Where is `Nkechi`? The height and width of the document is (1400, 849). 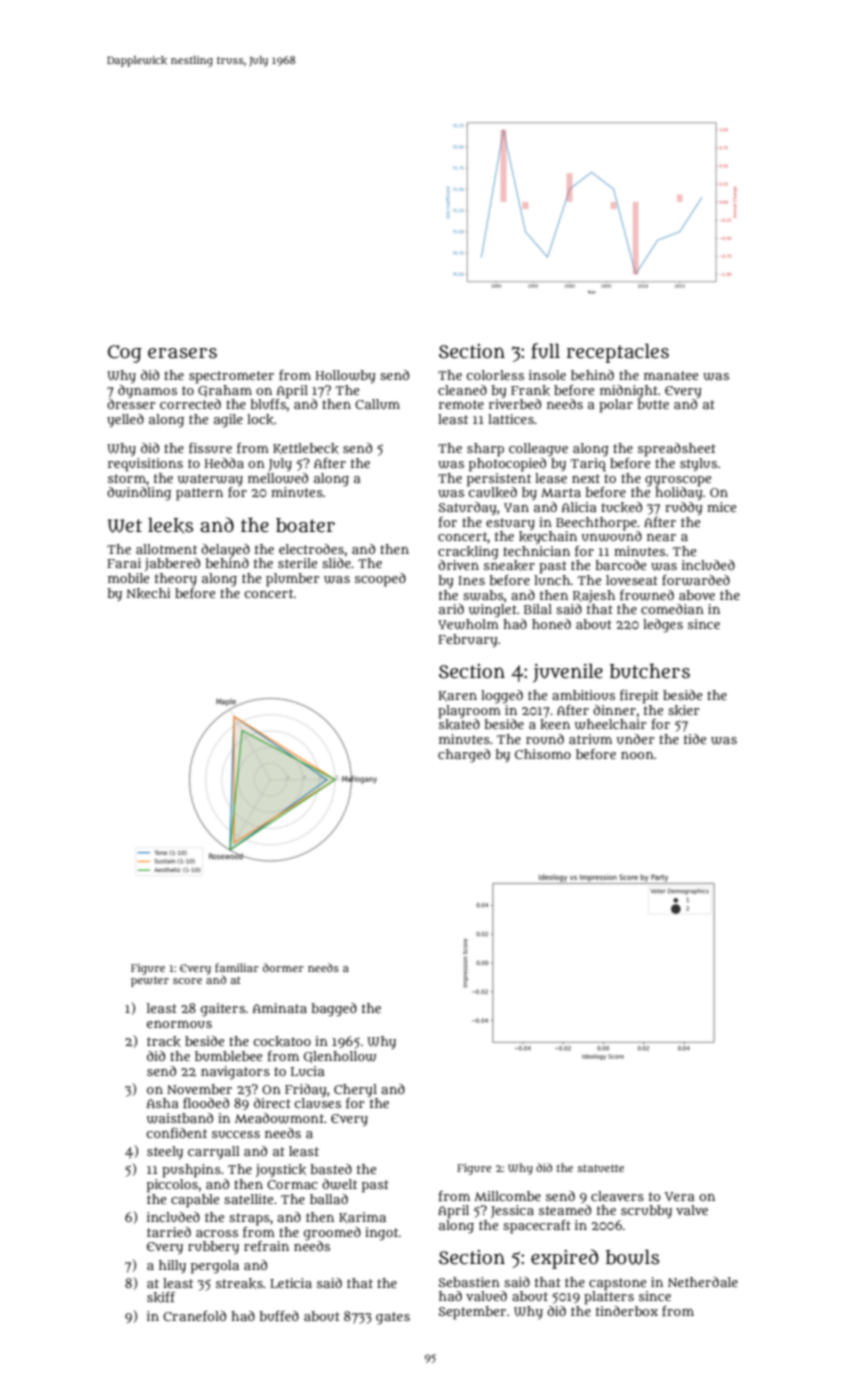 Nkechi is located at coordinates (148, 593).
